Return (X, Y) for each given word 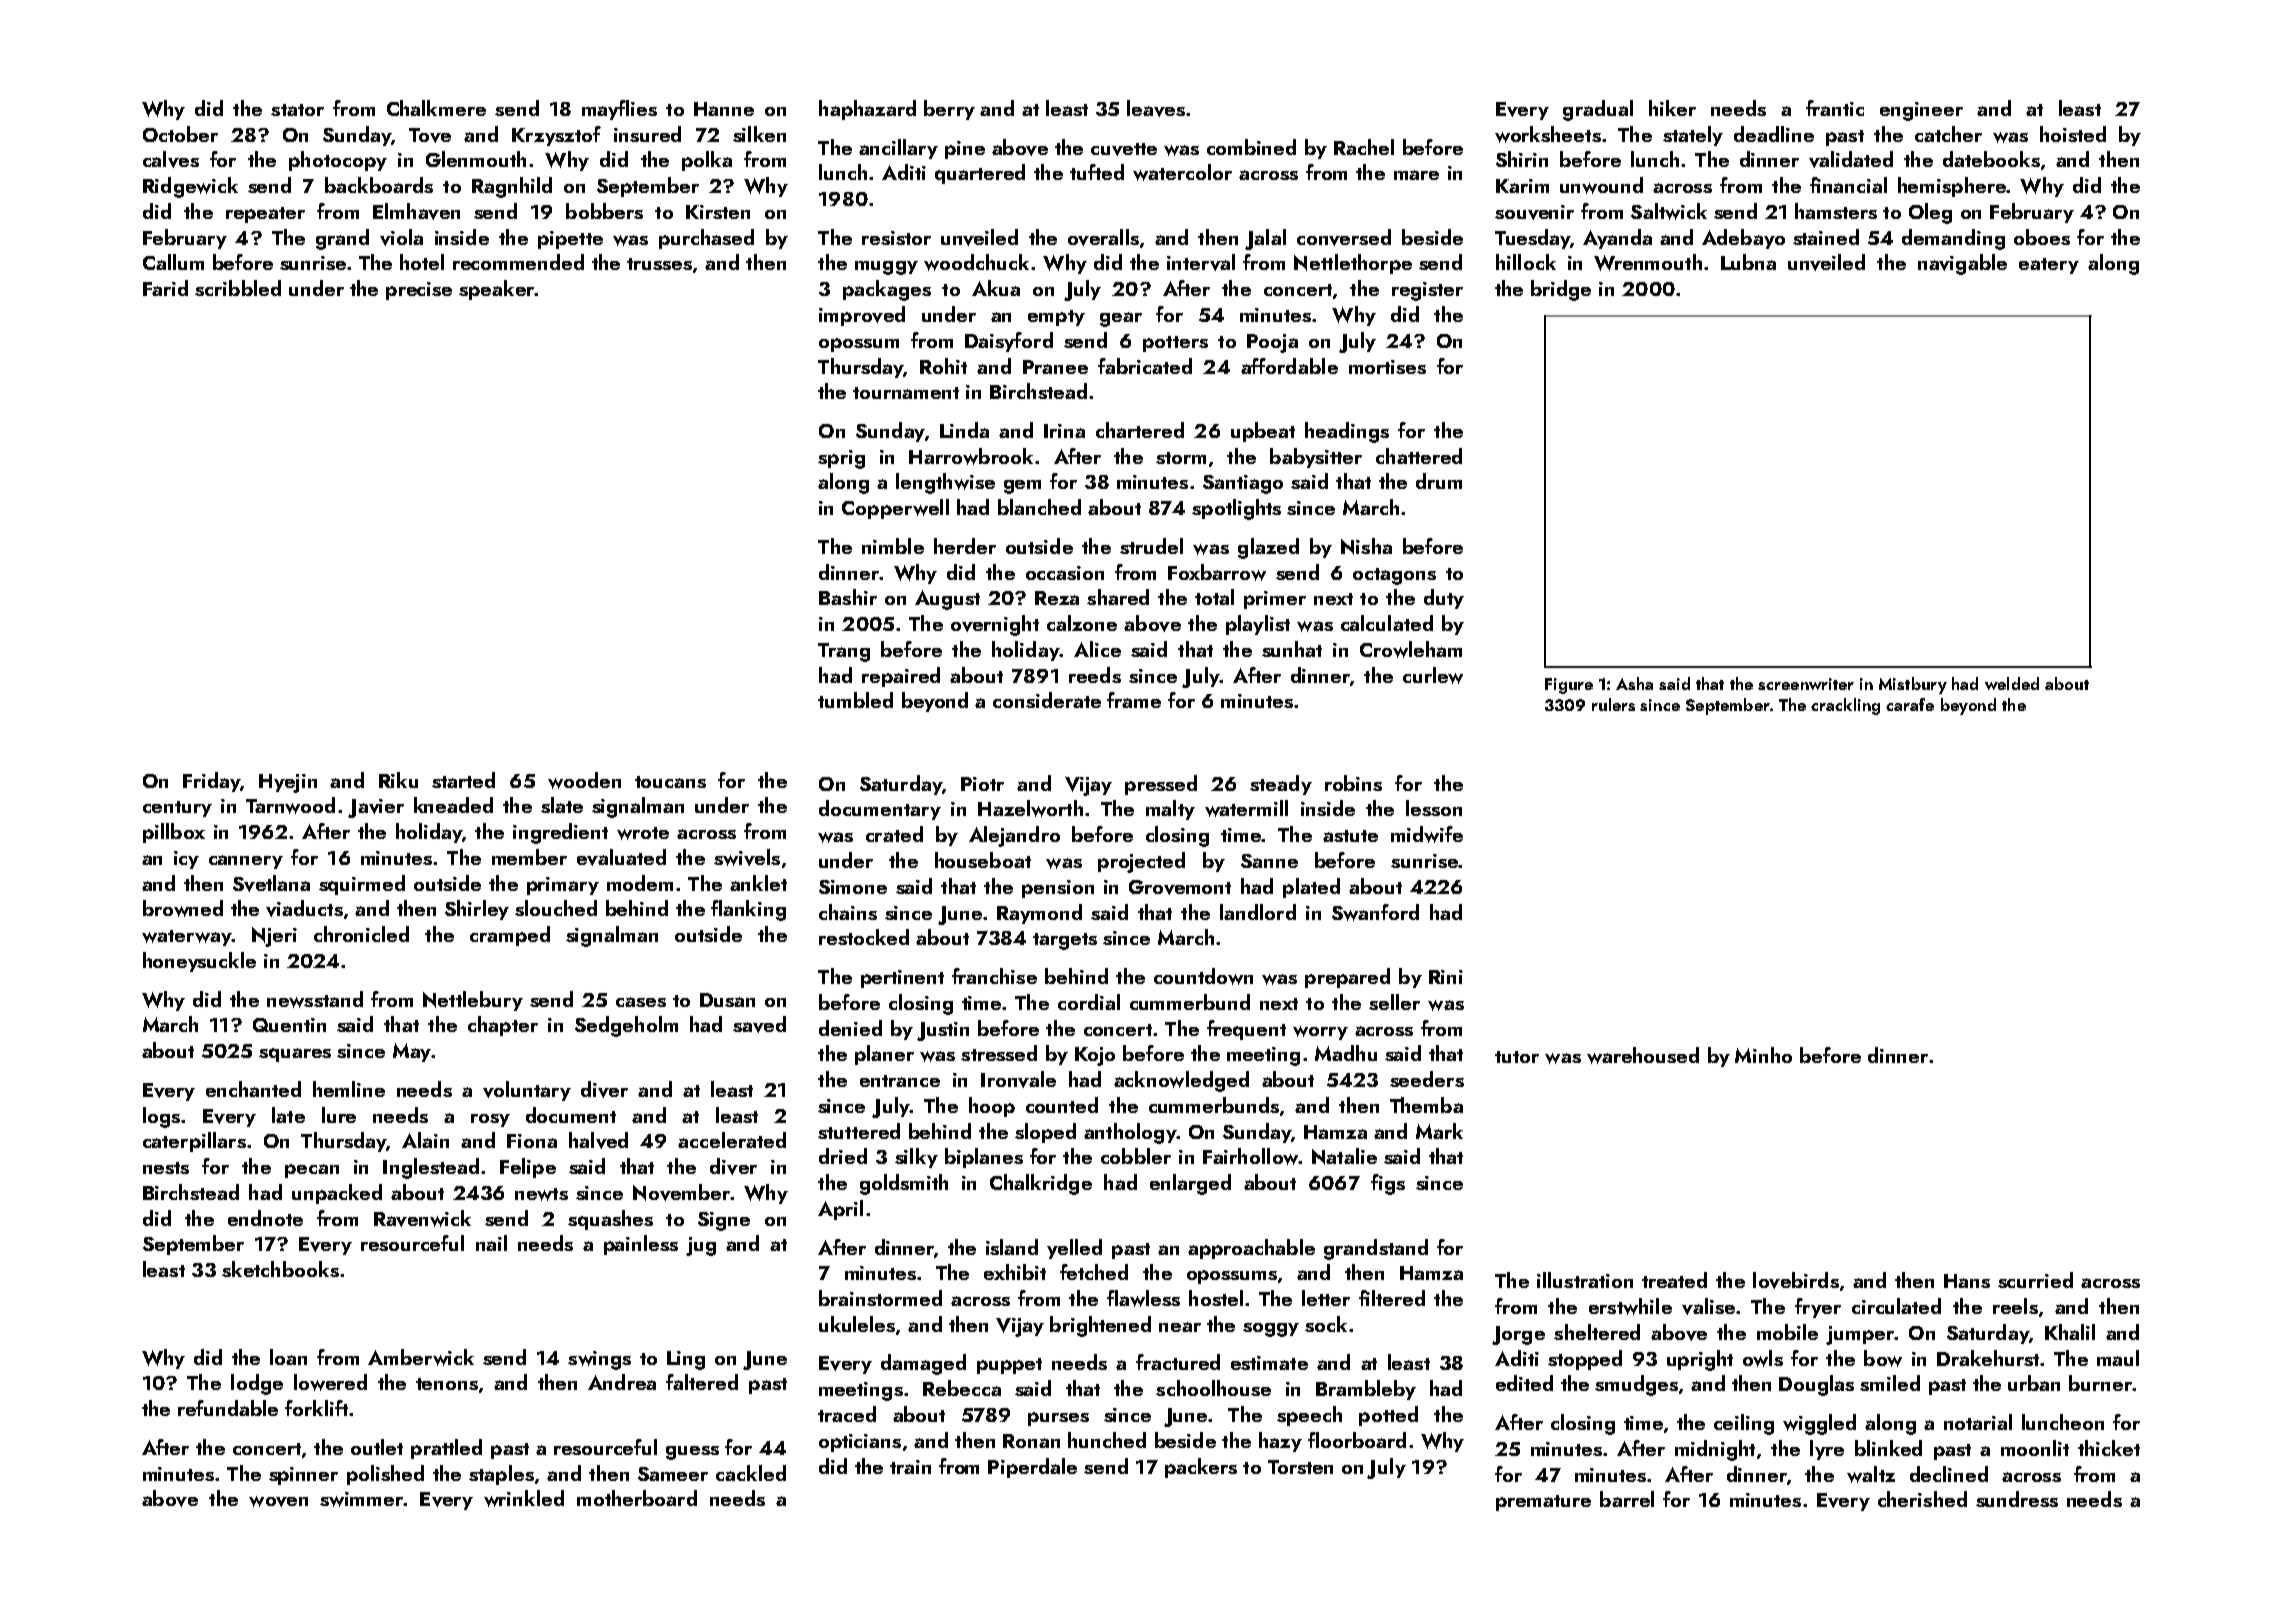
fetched (1094, 1272)
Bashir (848, 597)
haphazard (867, 110)
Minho (1763, 1055)
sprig (841, 459)
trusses (659, 264)
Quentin (289, 1025)
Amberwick (421, 1357)
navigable (1962, 264)
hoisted (2073, 134)
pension (1058, 889)
